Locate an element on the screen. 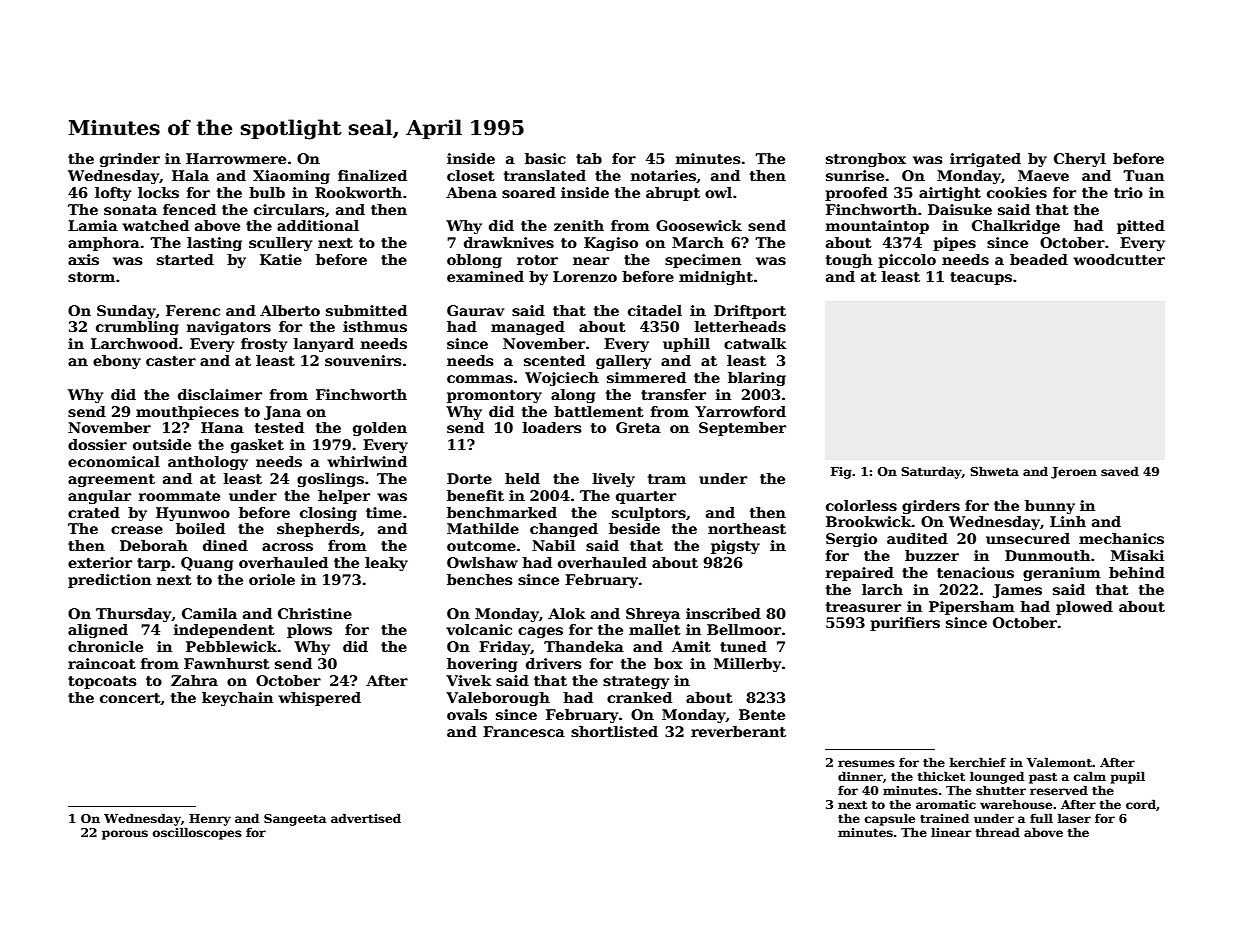 The image size is (1233, 952). strongbox is located at coordinates (866, 160).
